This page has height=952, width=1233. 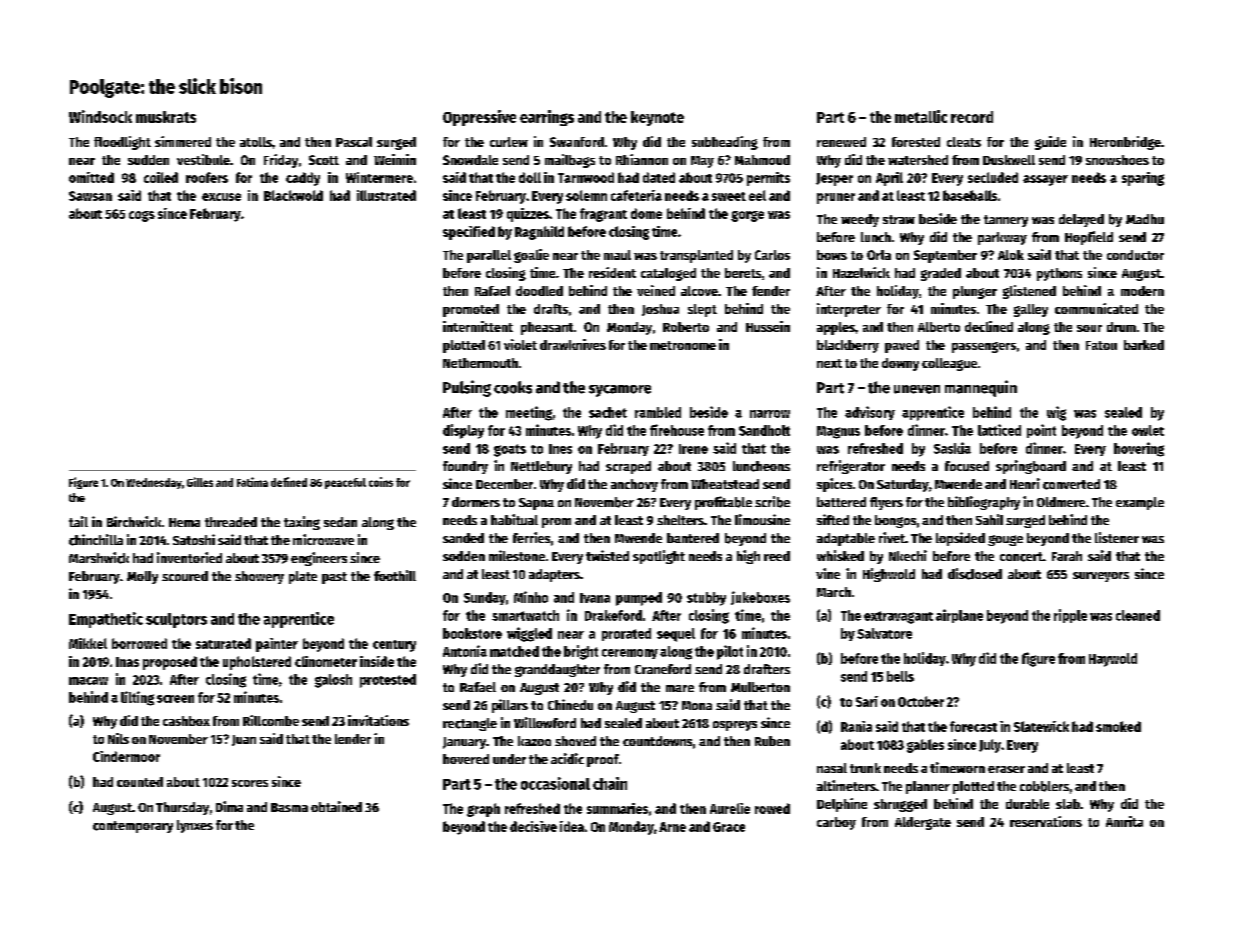 I want to click on record, so click(x=972, y=117).
